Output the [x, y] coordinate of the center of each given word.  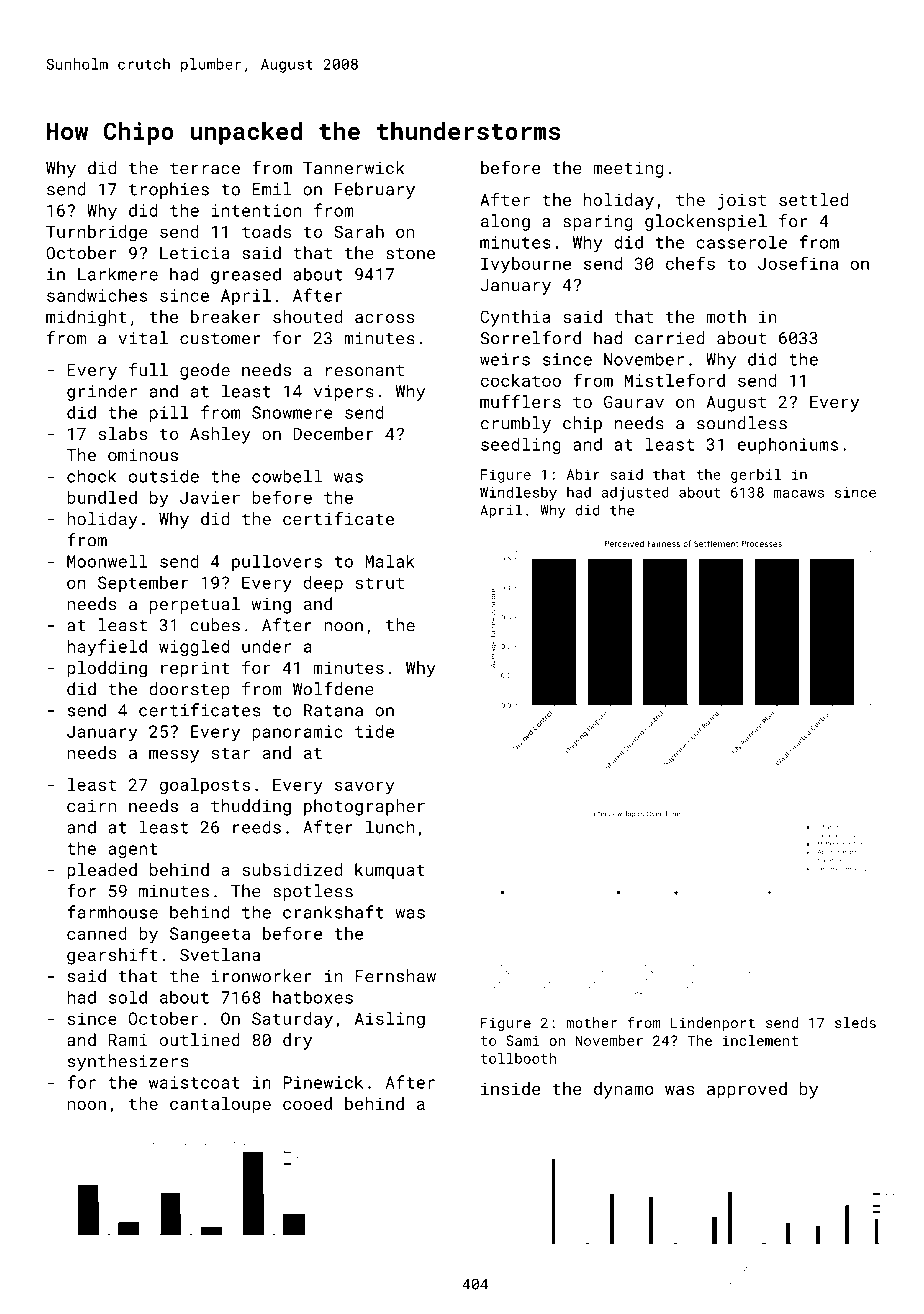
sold [128, 997]
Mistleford [675, 380]
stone [410, 254]
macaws [799, 494]
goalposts [205, 786]
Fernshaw [395, 976]
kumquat [390, 871]
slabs [122, 433]
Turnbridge [97, 233]
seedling [521, 445]
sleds [855, 1022]
